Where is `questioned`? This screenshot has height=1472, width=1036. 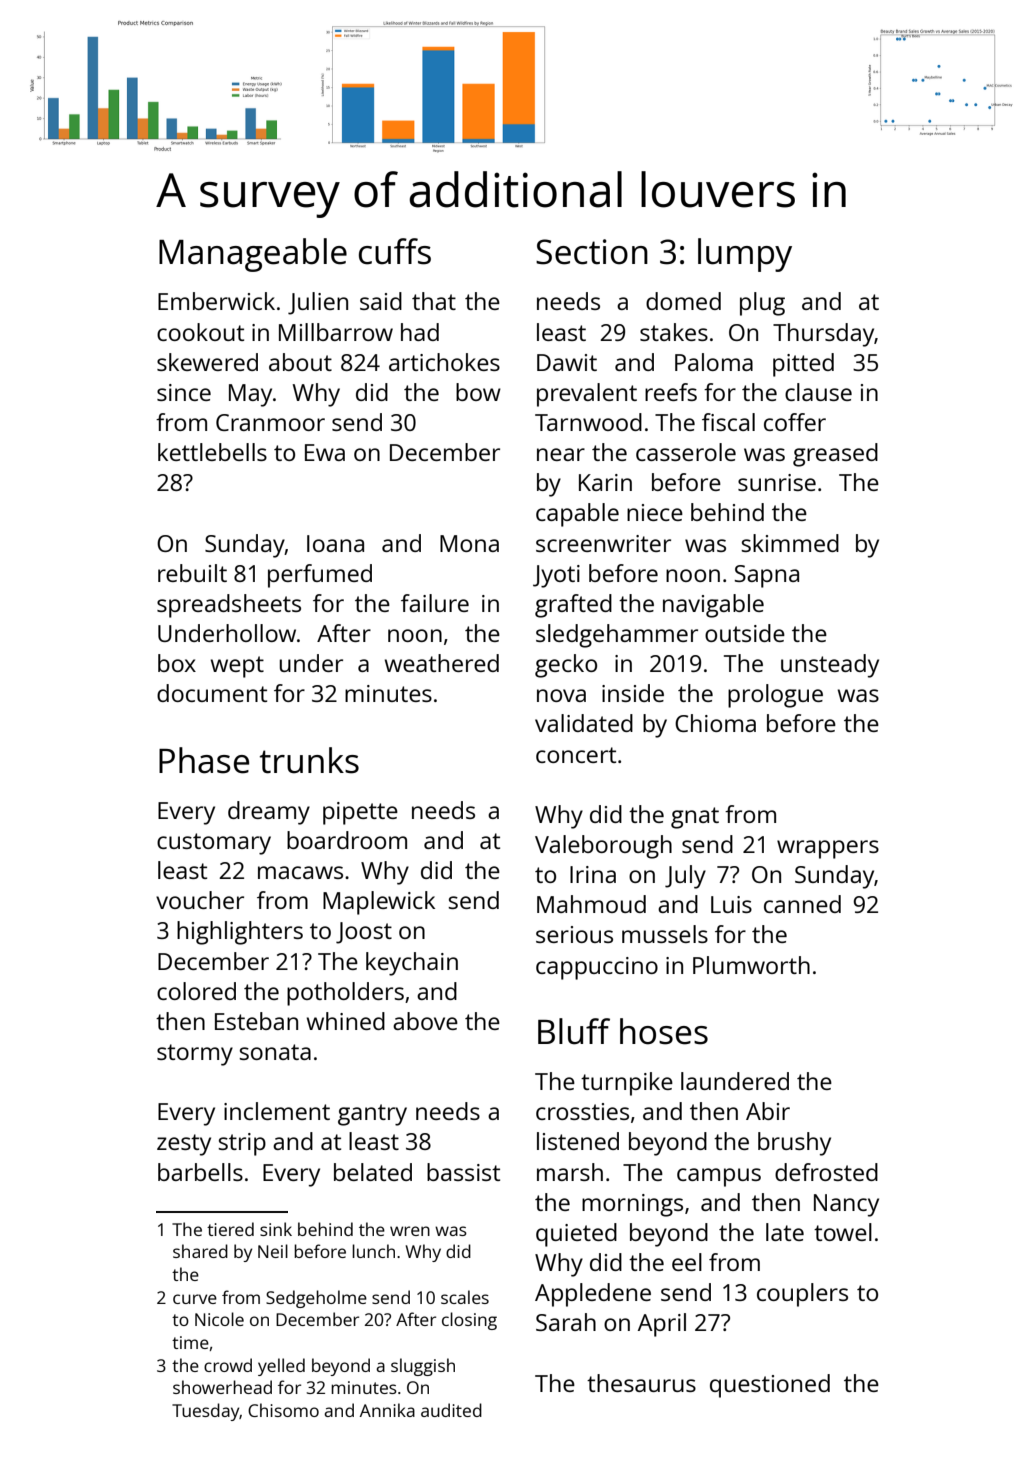
questioned is located at coordinates (770, 1386).
